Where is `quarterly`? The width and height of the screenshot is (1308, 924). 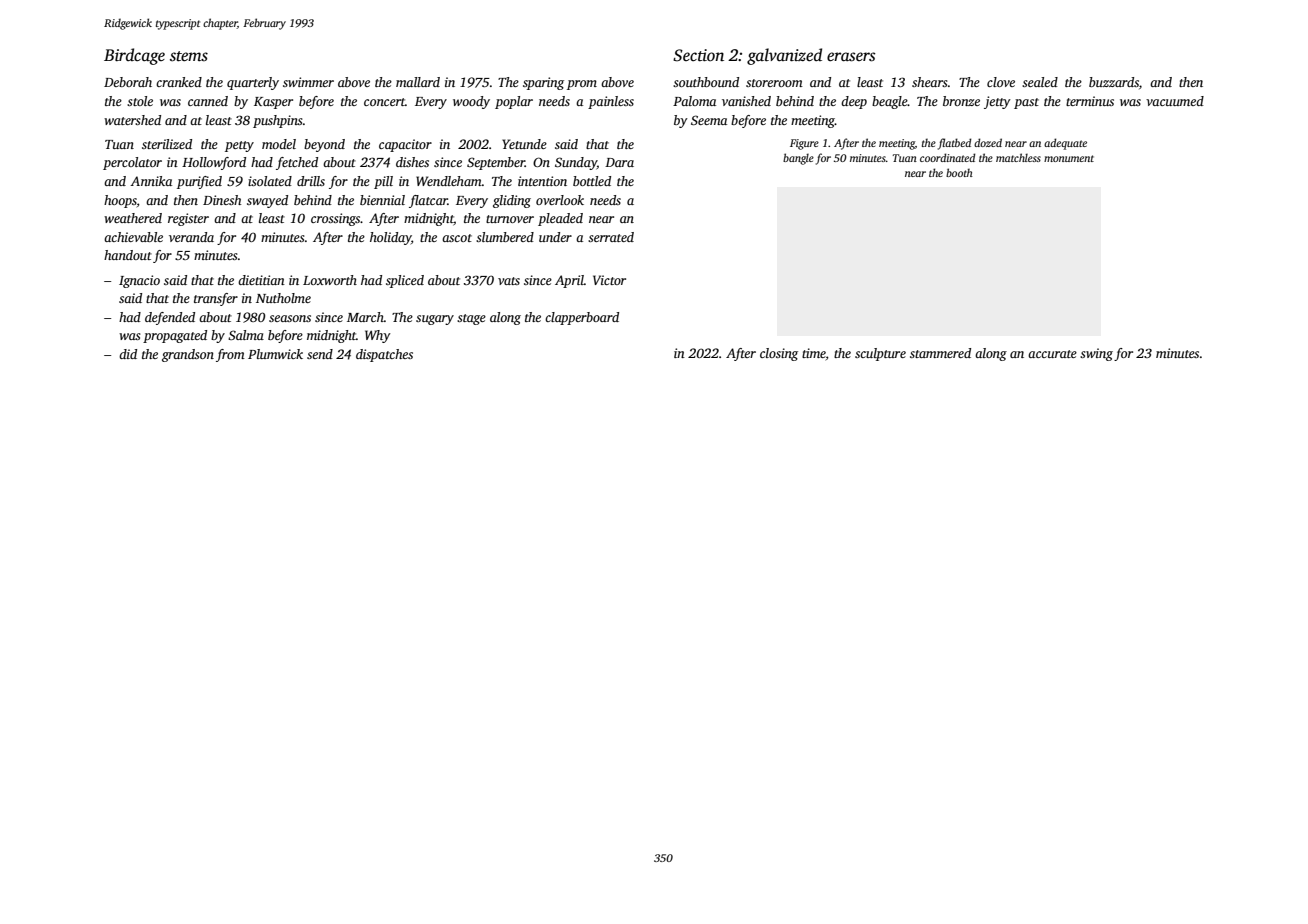 quarterly is located at coordinates (253, 83).
